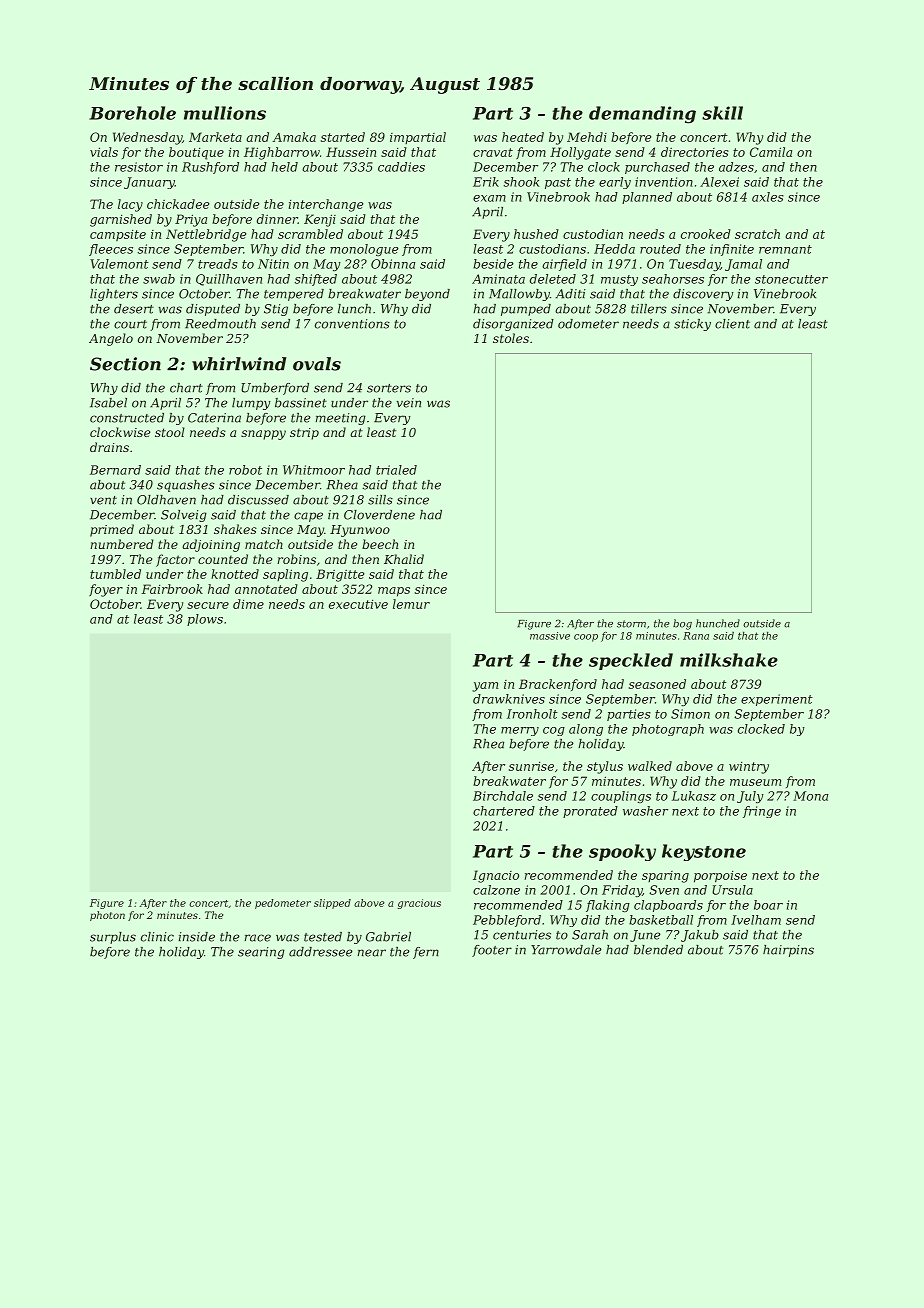 The image size is (924, 1308). I want to click on Section, so click(125, 364).
